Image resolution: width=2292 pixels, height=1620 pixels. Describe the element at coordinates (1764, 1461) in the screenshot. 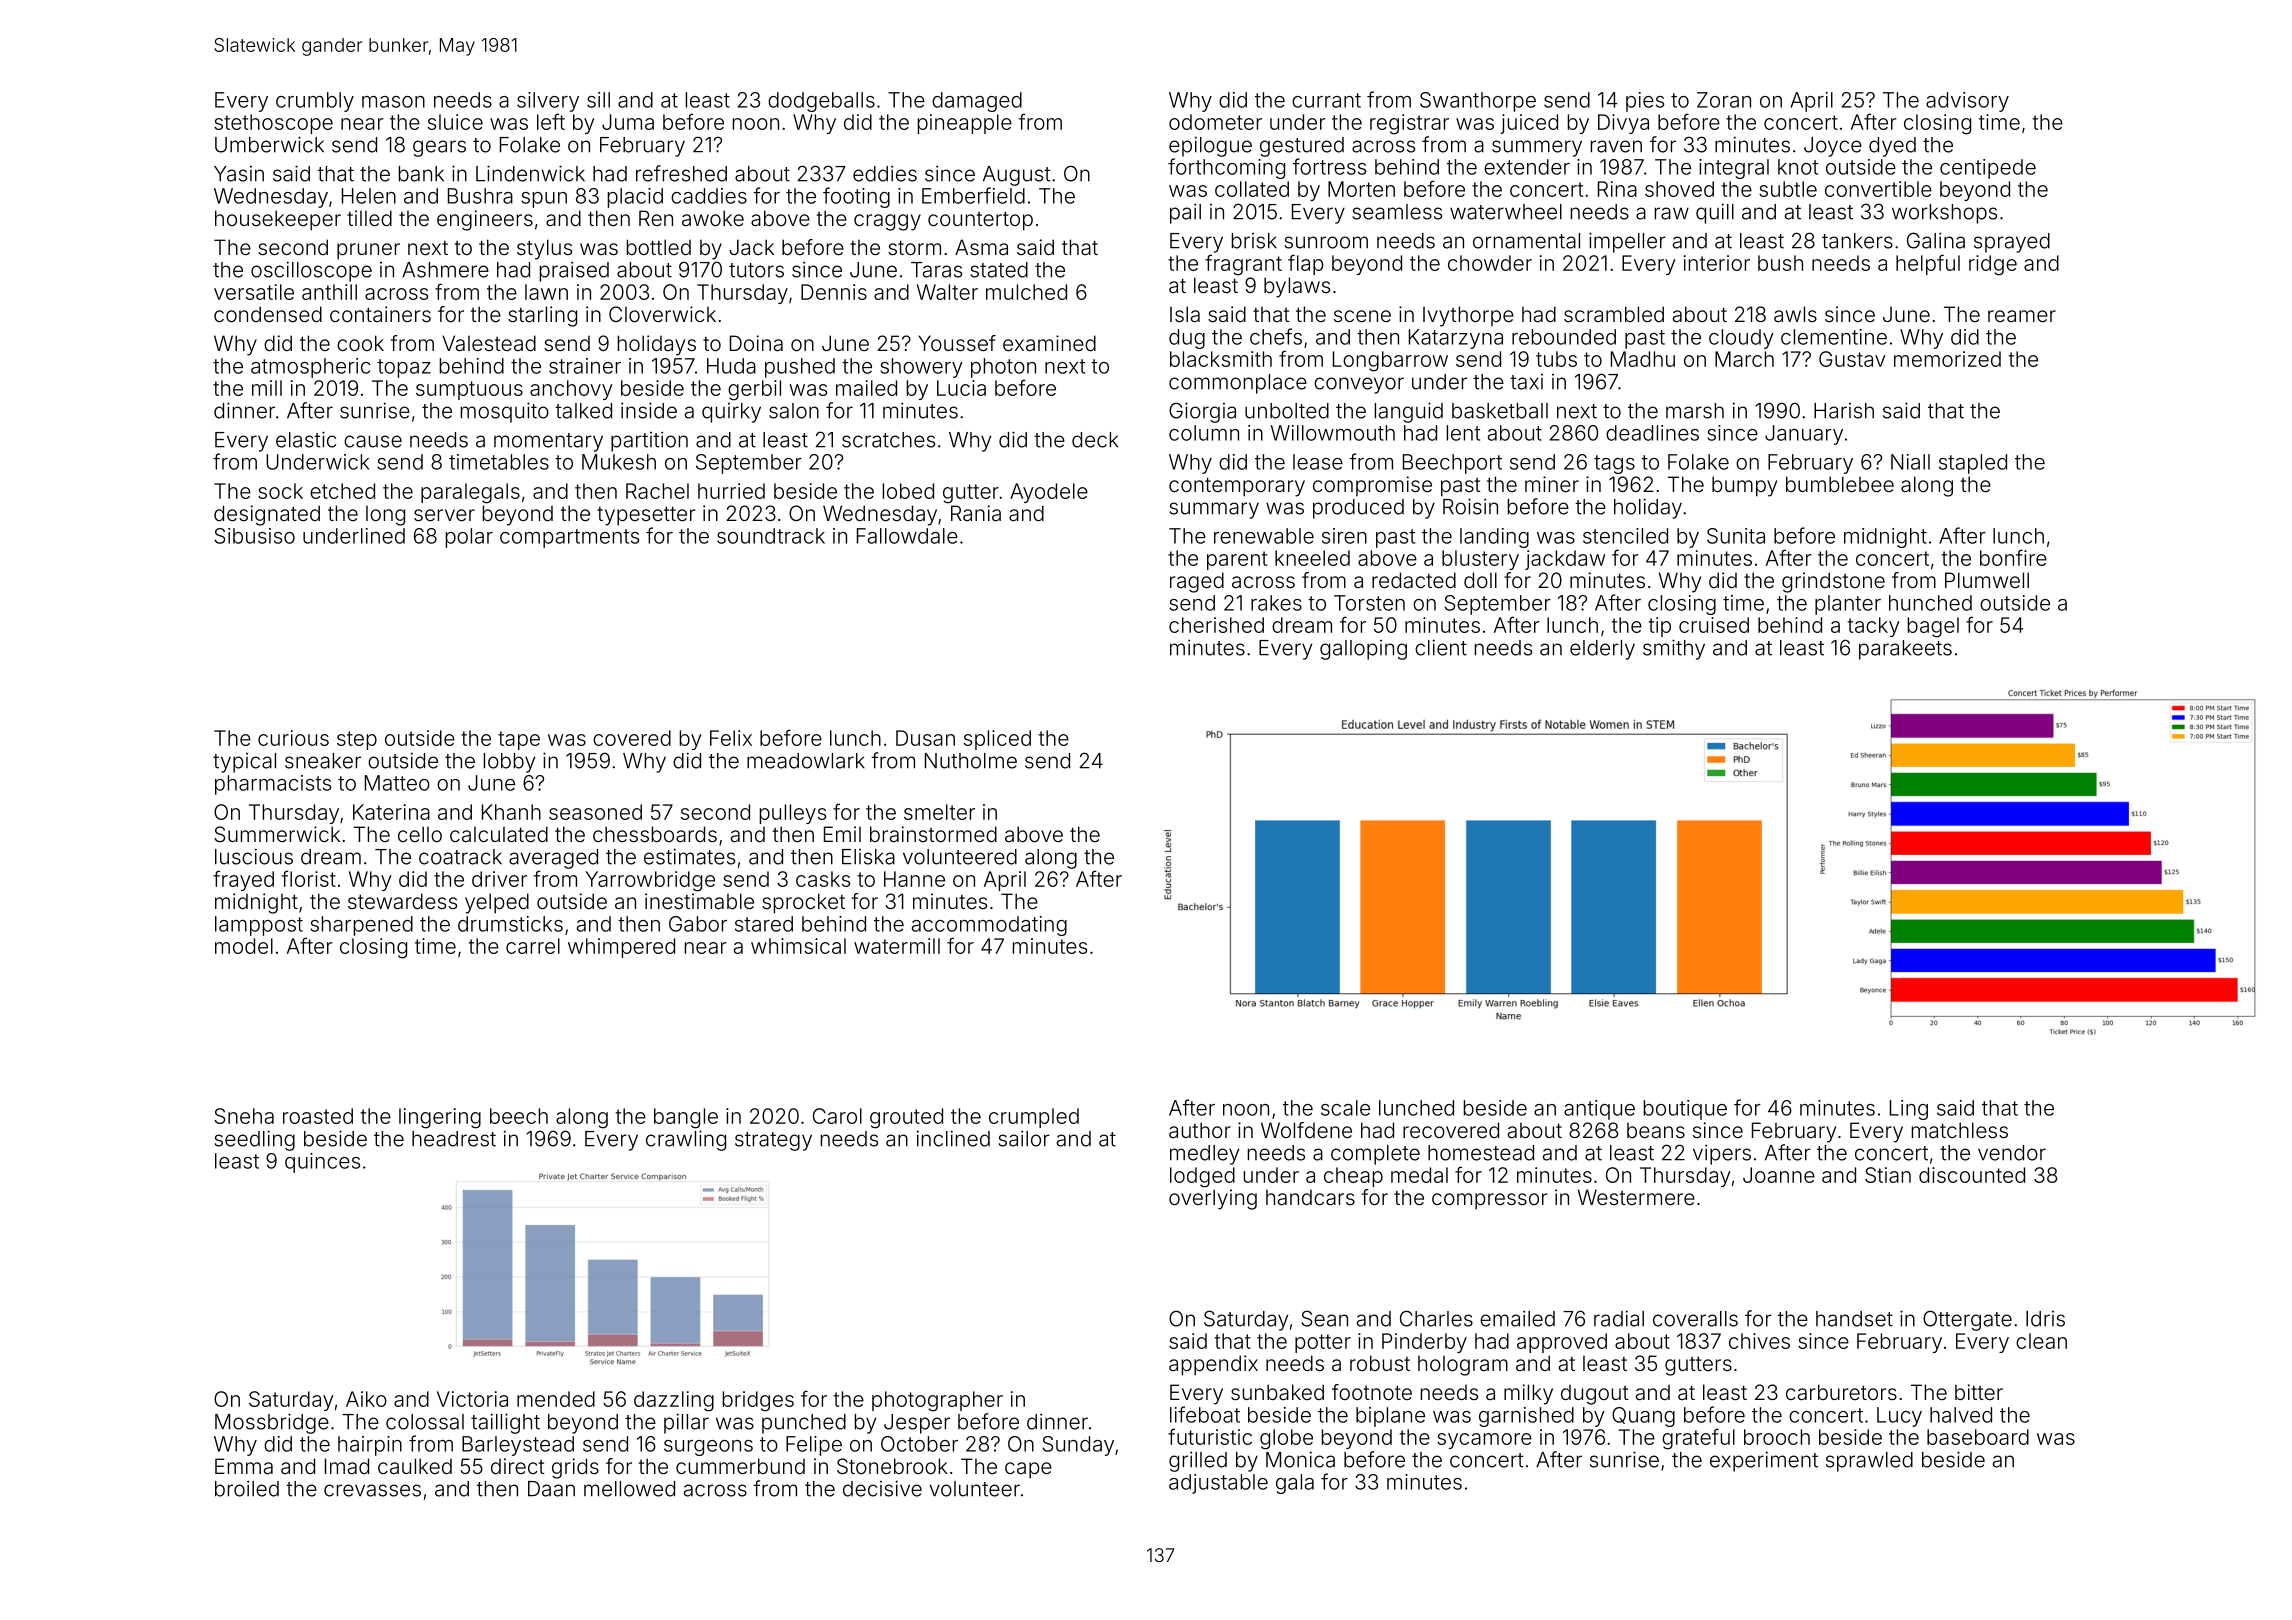

I see `experiment` at that location.
